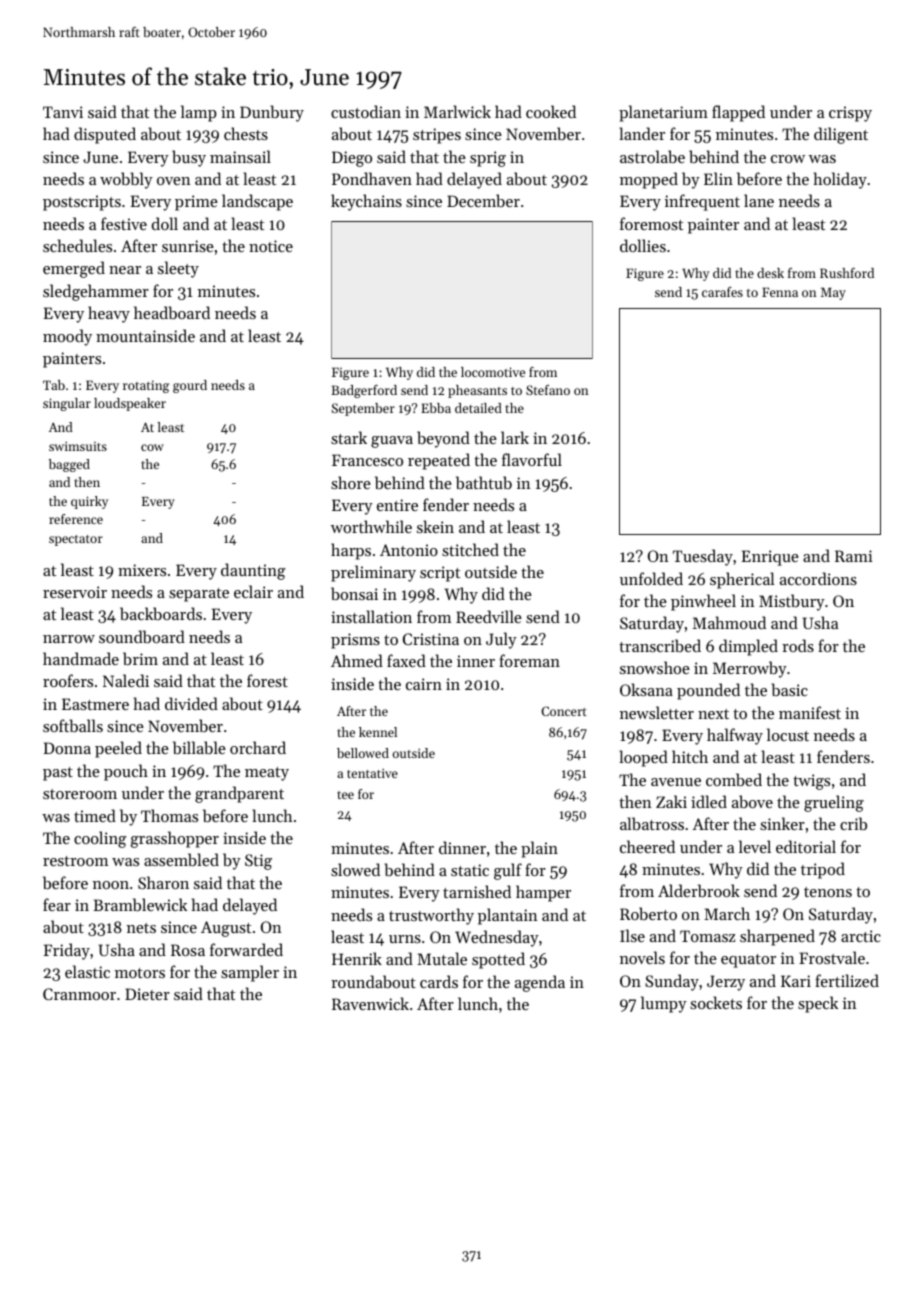 This page has height=1308, width=924. Describe the element at coordinates (68, 680) in the page. I see `roofers` at that location.
